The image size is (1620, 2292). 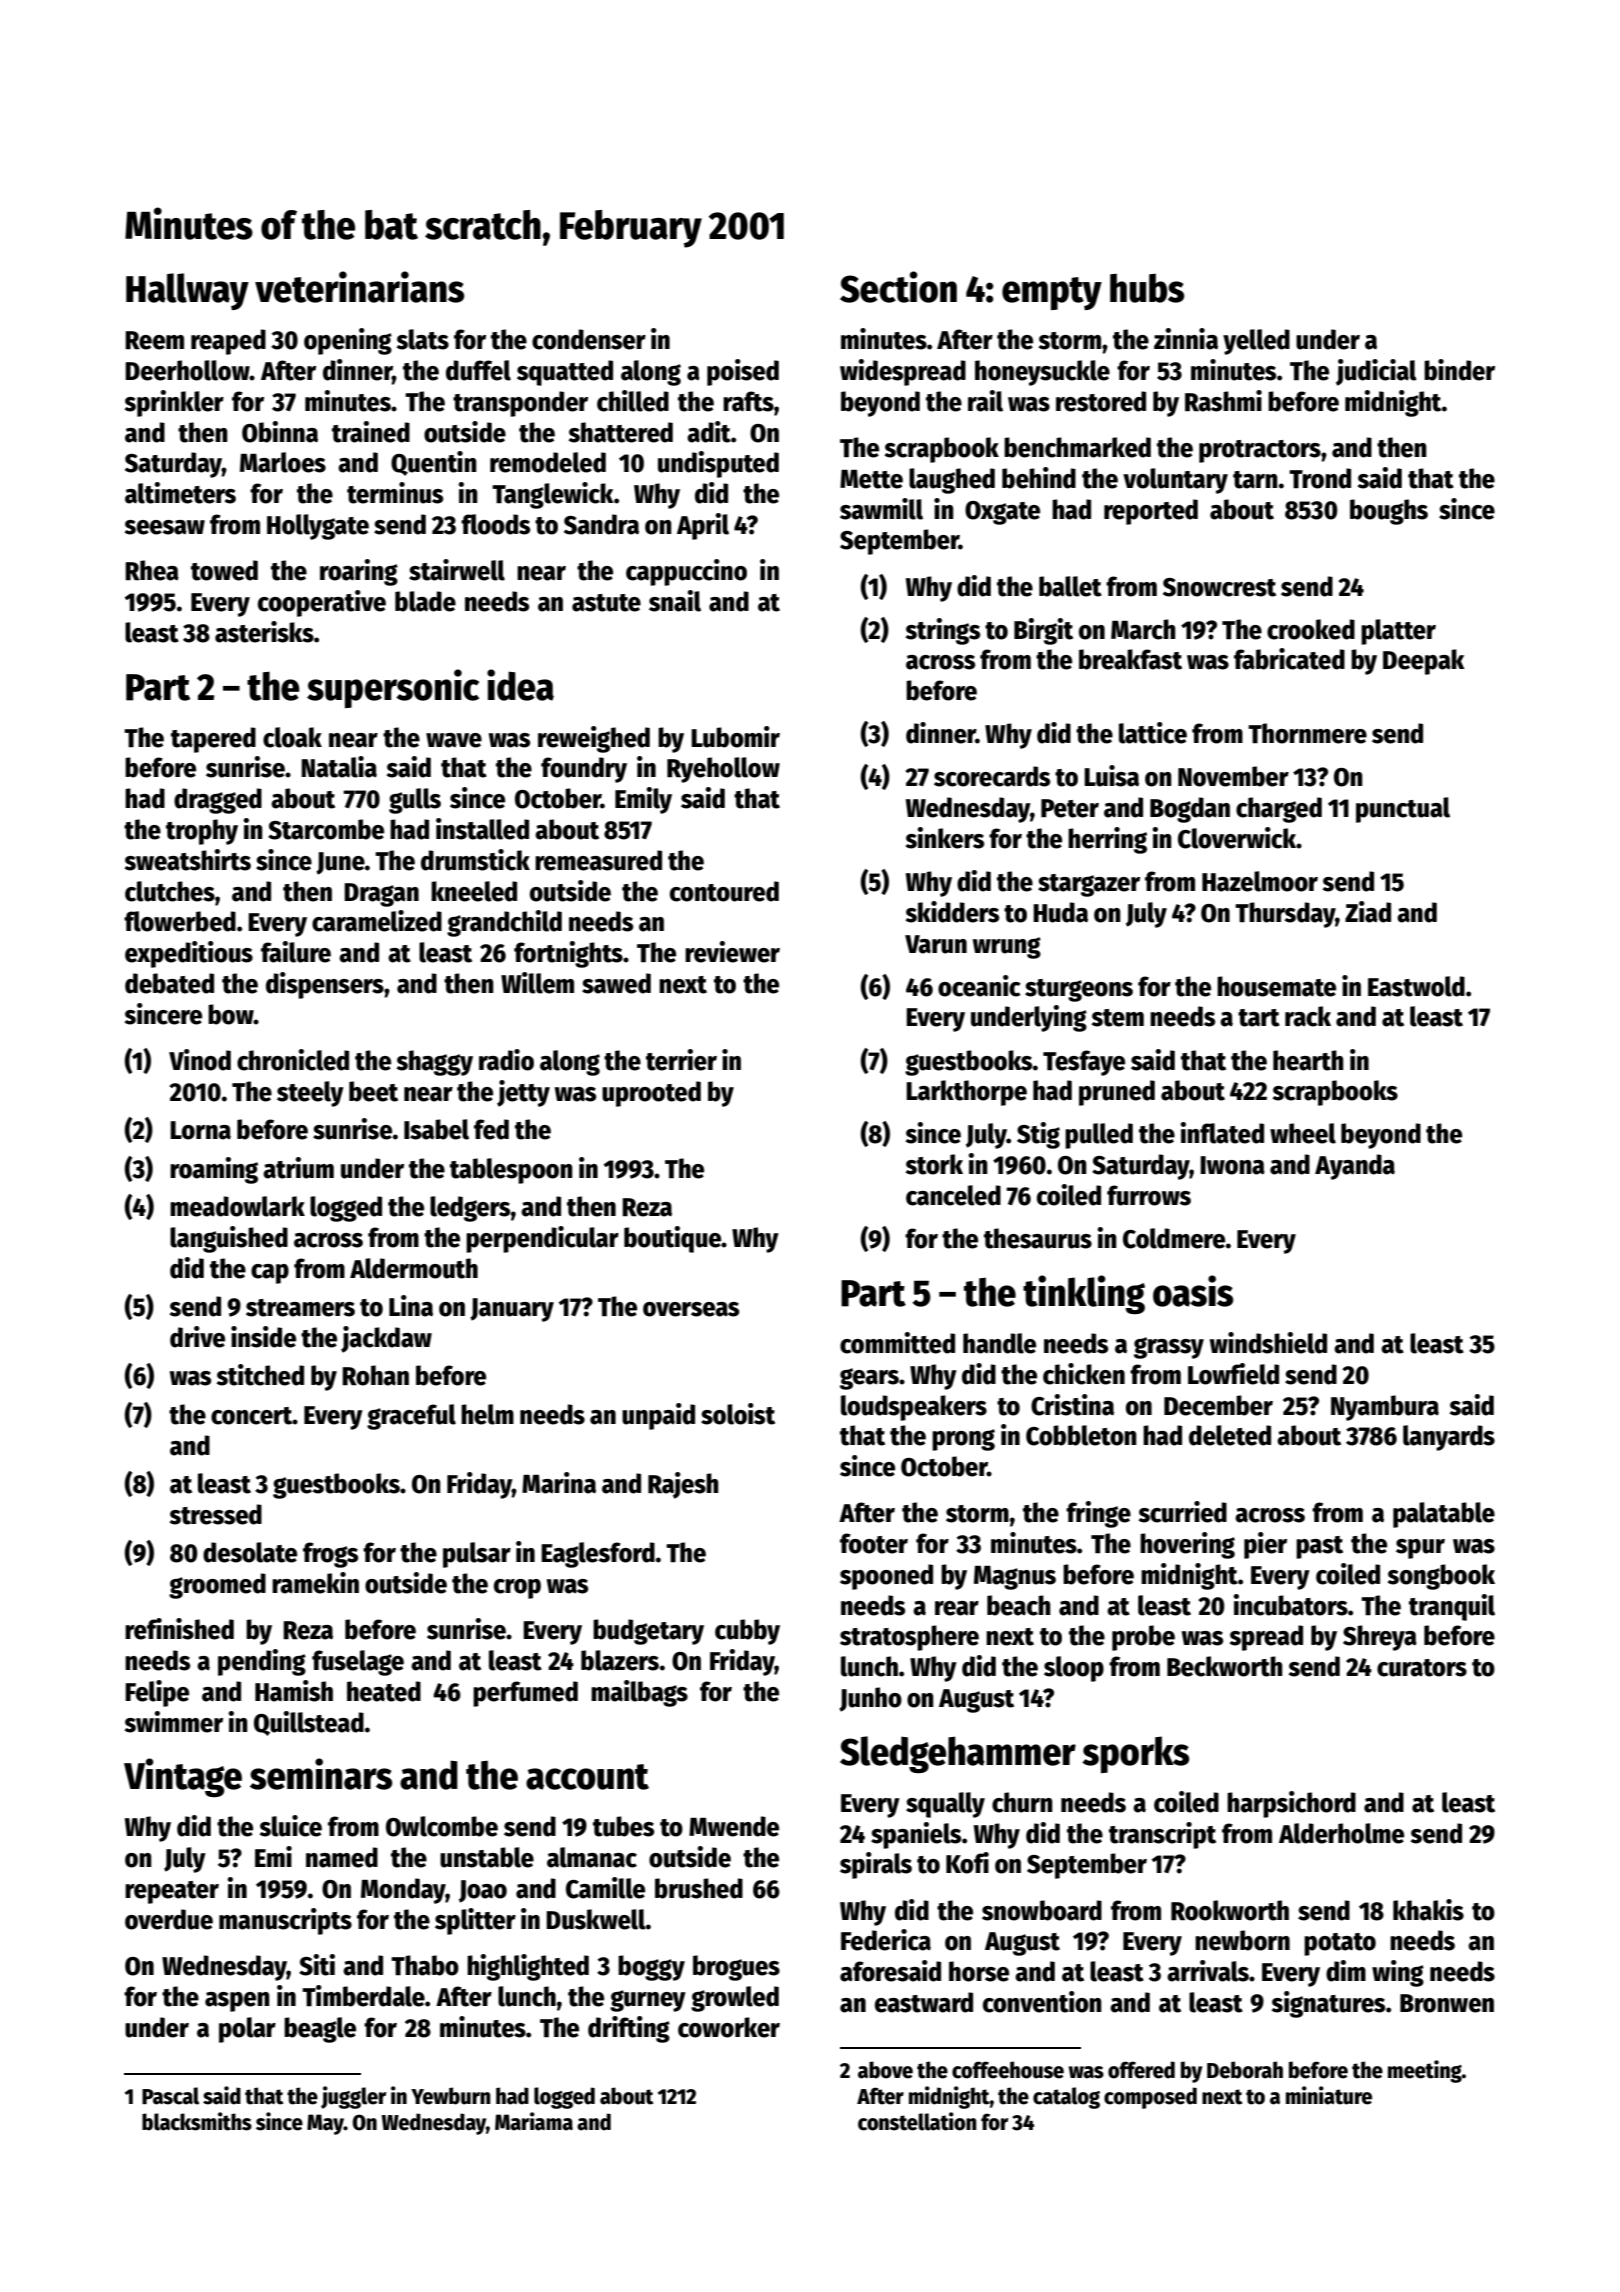 What do you see at coordinates (534, 2121) in the image?
I see `Mariama` at bounding box center [534, 2121].
